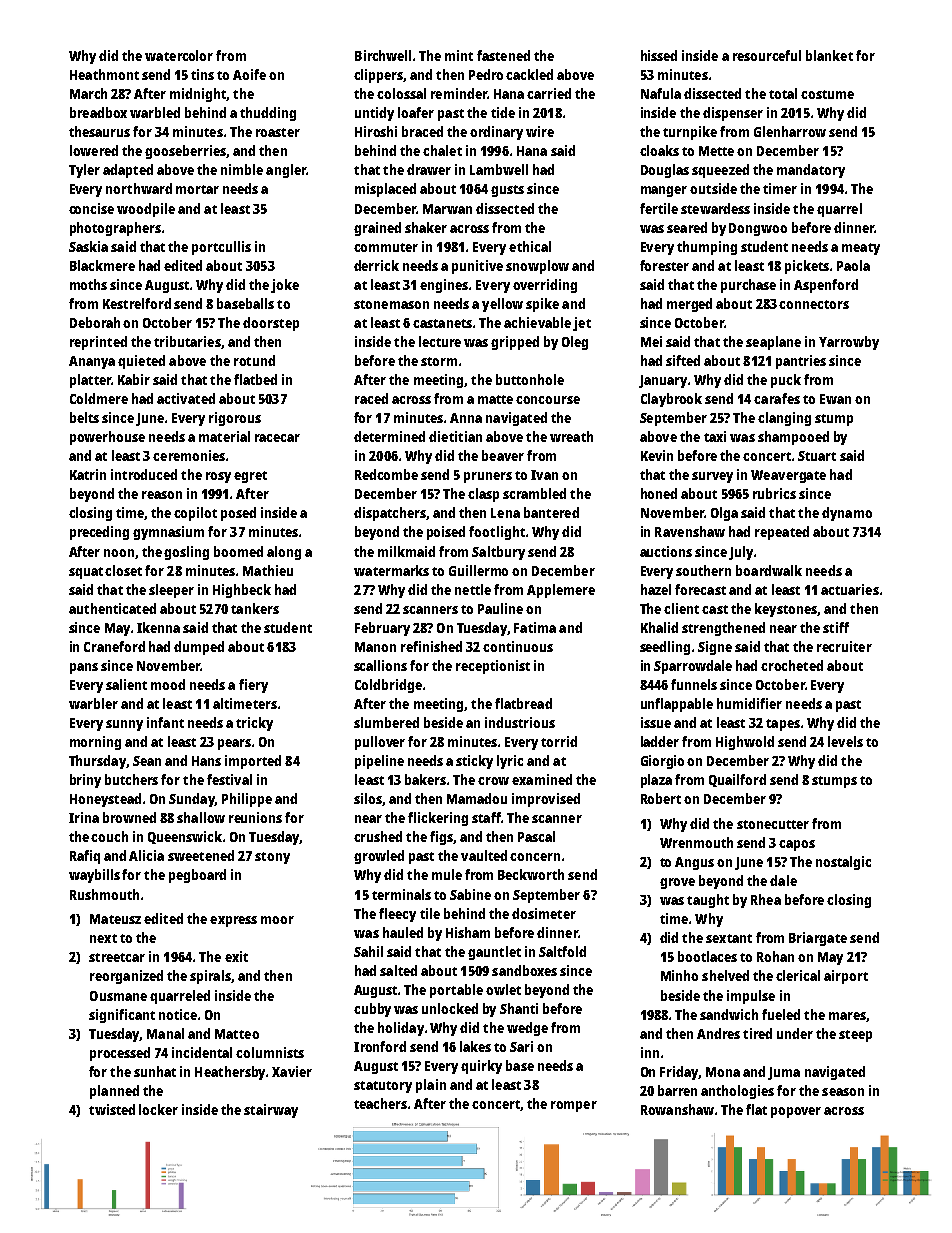 The image size is (952, 1233). Describe the element at coordinates (104, 74) in the screenshot. I see `Heathmont` at that location.
